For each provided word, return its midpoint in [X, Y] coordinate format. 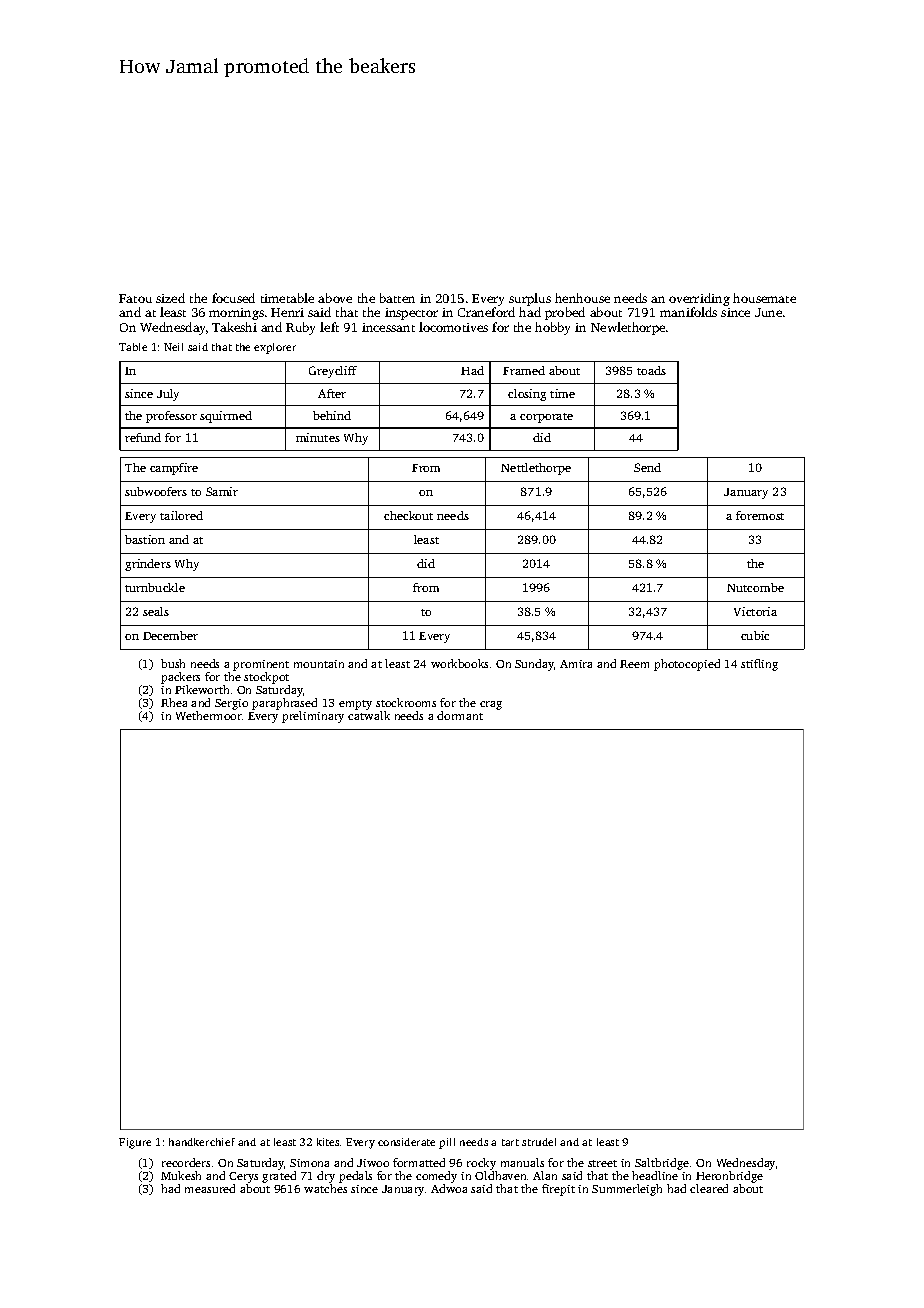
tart [510, 1142]
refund [143, 437]
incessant [388, 327]
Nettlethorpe [536, 469]
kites [328, 1142]
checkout [408, 515]
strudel [539, 1142]
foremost [760, 515]
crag [491, 705]
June [768, 312]
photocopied [687, 665]
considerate [406, 1142]
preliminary [313, 717]
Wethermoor [209, 715]
